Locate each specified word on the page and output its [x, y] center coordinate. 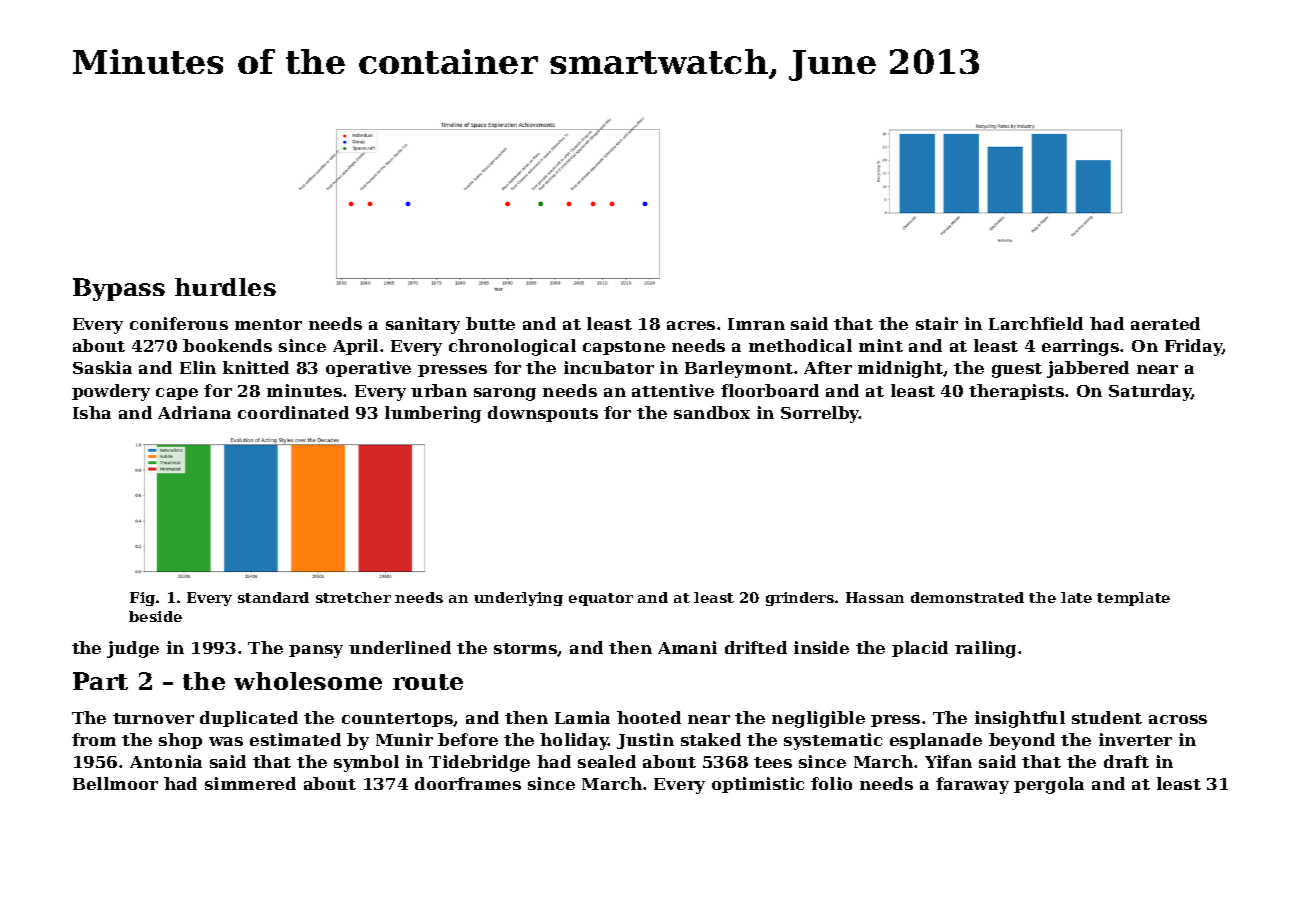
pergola [1049, 785]
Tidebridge [479, 763]
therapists [1016, 392]
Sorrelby [820, 414]
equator [601, 599]
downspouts [543, 414]
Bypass [119, 289]
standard [273, 597]
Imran [756, 324]
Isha [92, 412]
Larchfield [1036, 323]
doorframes [468, 783]
